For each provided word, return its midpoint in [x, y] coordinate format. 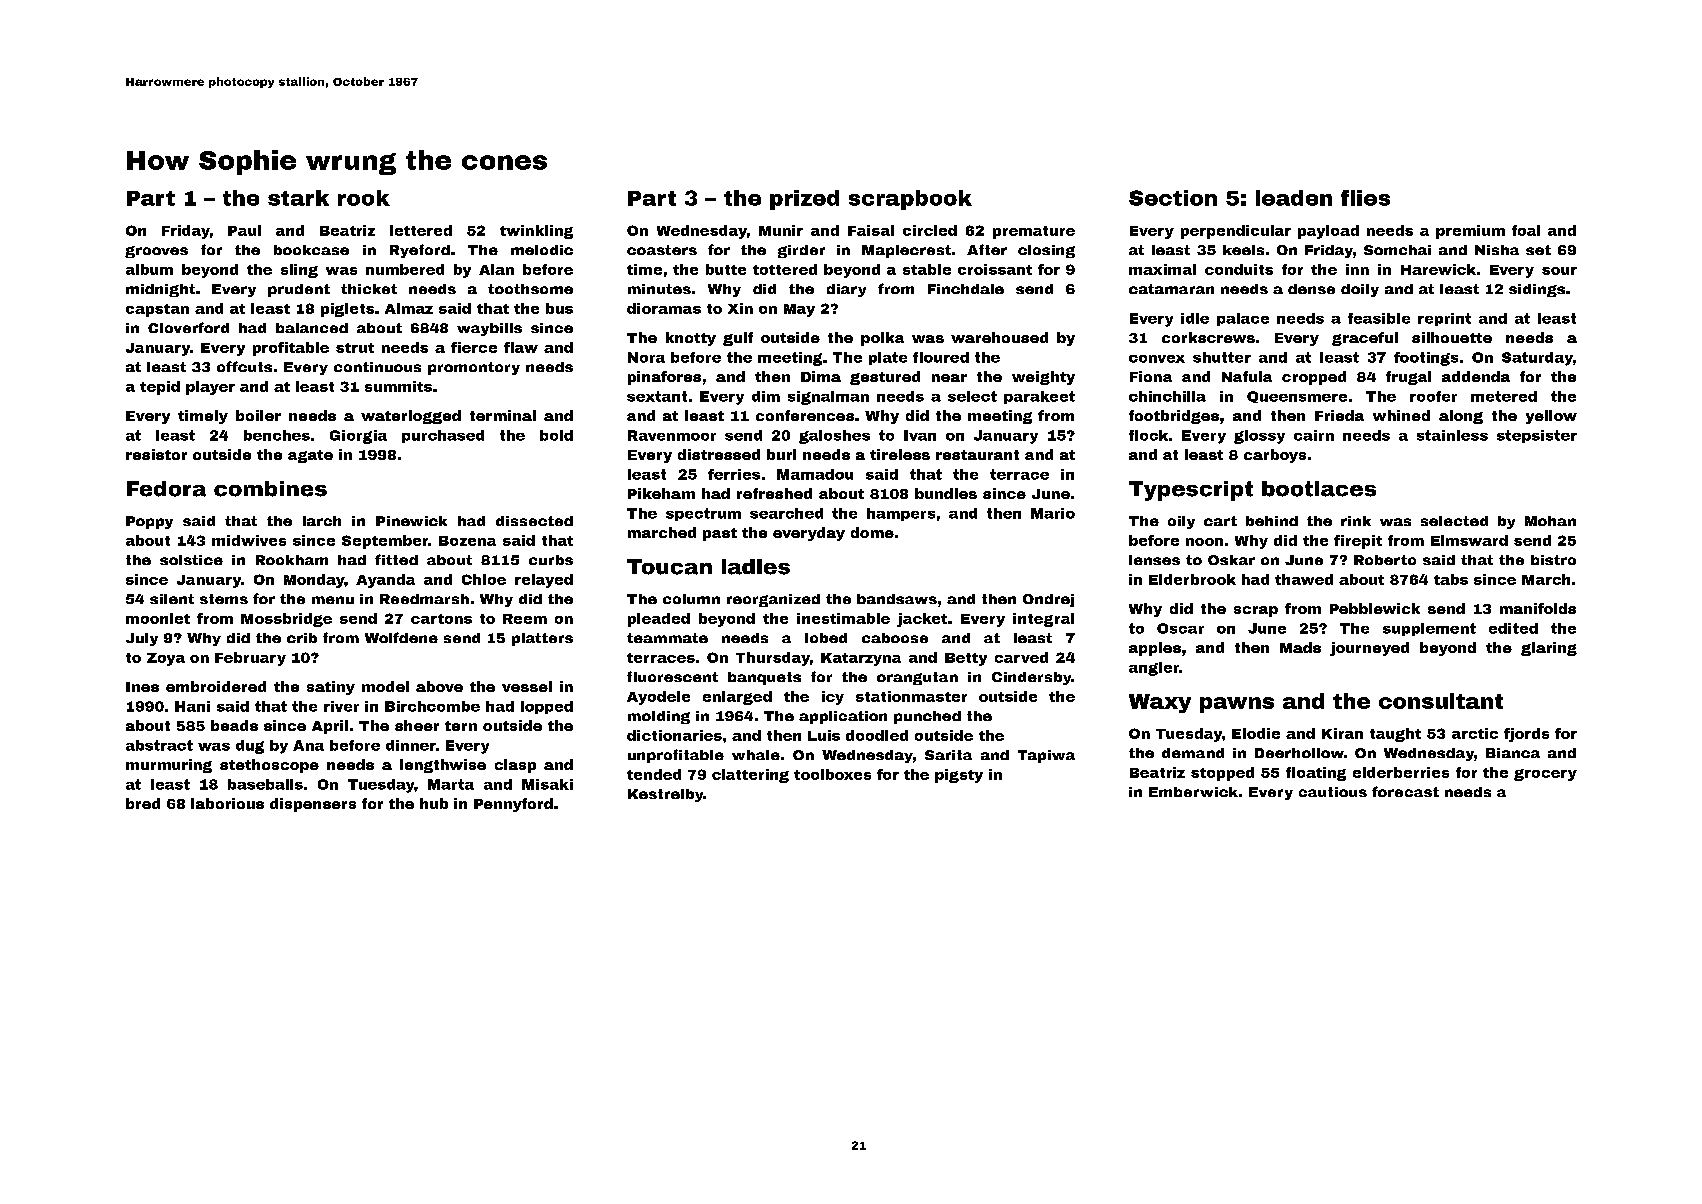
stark [298, 198]
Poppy [149, 522]
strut [355, 348]
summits [398, 386]
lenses [1154, 560]
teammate [667, 638]
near [949, 378]
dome [872, 532]
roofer [1433, 396]
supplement [1429, 629]
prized [804, 200]
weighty [1043, 378]
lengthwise [443, 766]
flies [1365, 198]
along [1461, 417]
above [439, 686]
